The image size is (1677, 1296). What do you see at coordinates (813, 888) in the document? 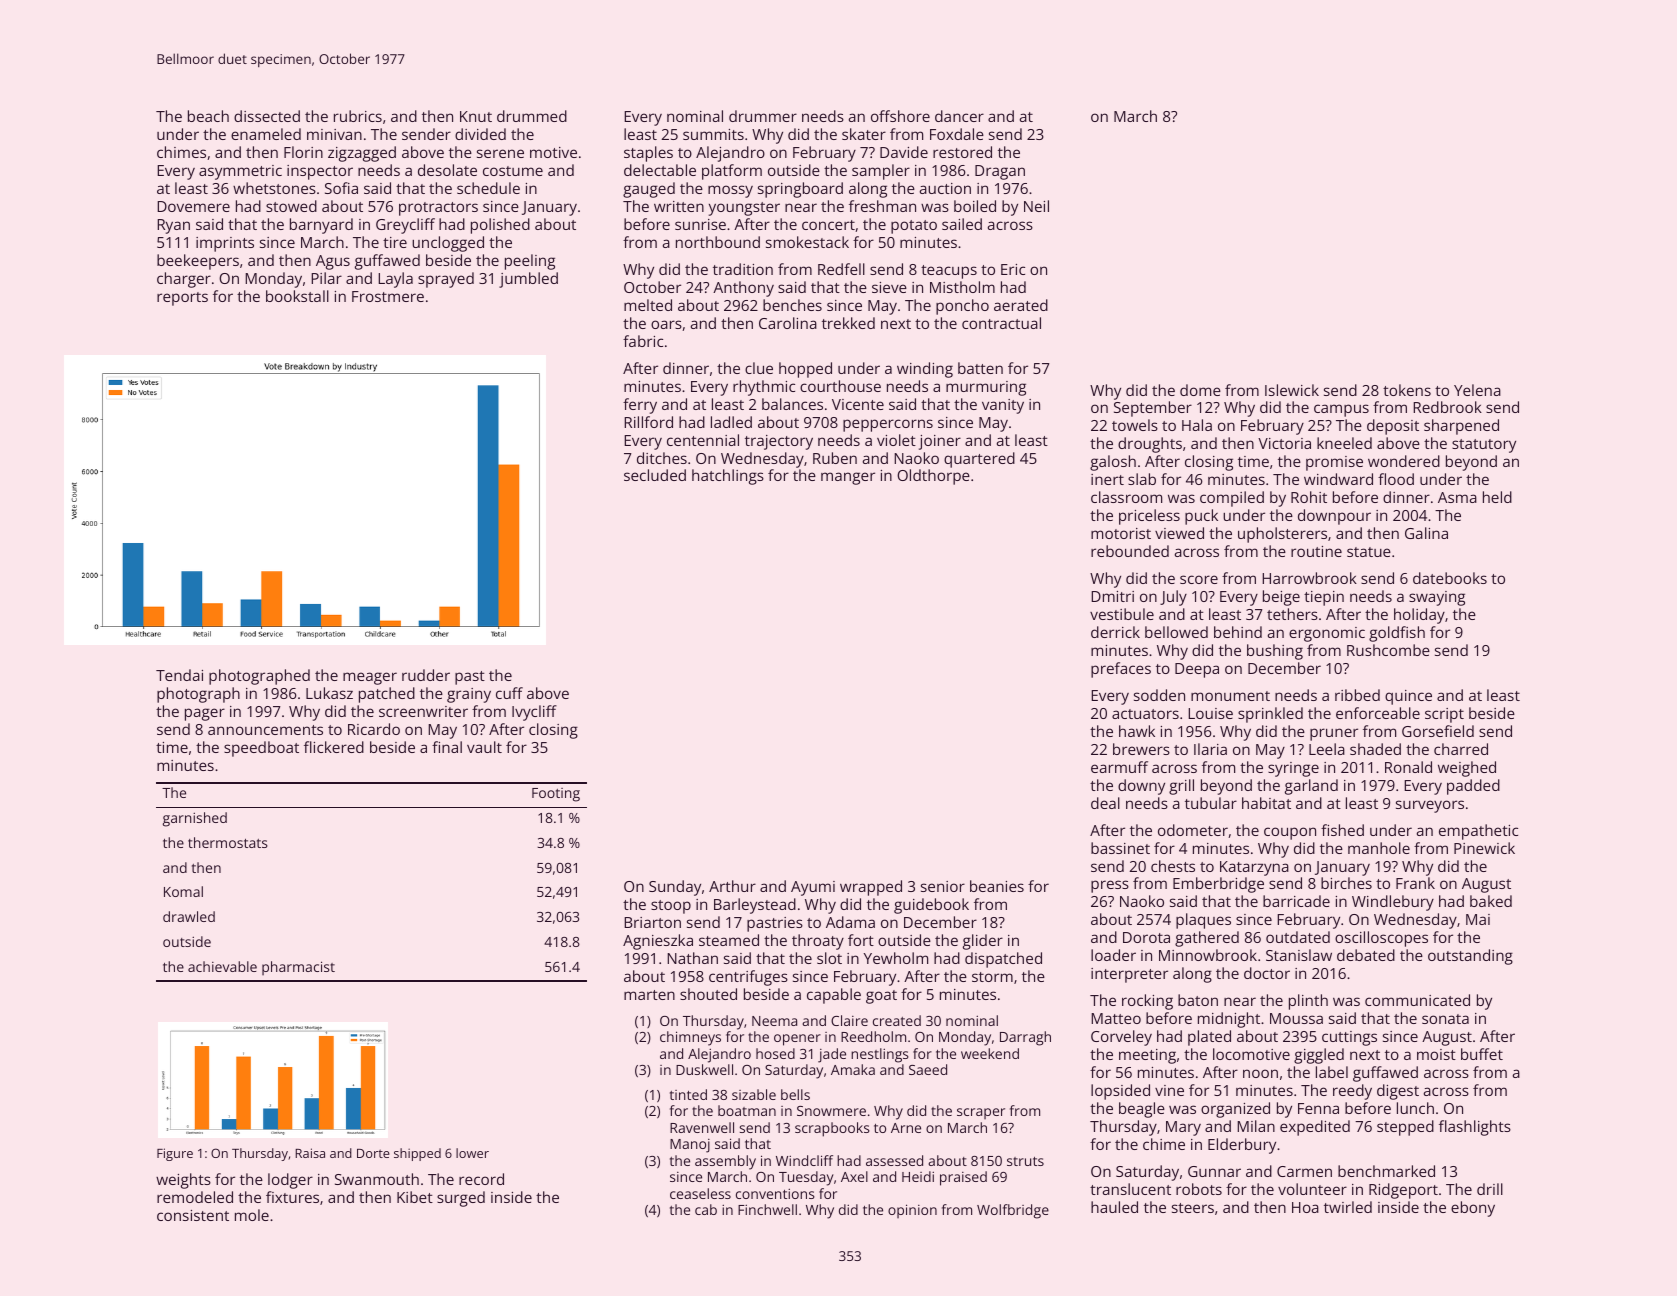
I see `Ayumi` at bounding box center [813, 888].
